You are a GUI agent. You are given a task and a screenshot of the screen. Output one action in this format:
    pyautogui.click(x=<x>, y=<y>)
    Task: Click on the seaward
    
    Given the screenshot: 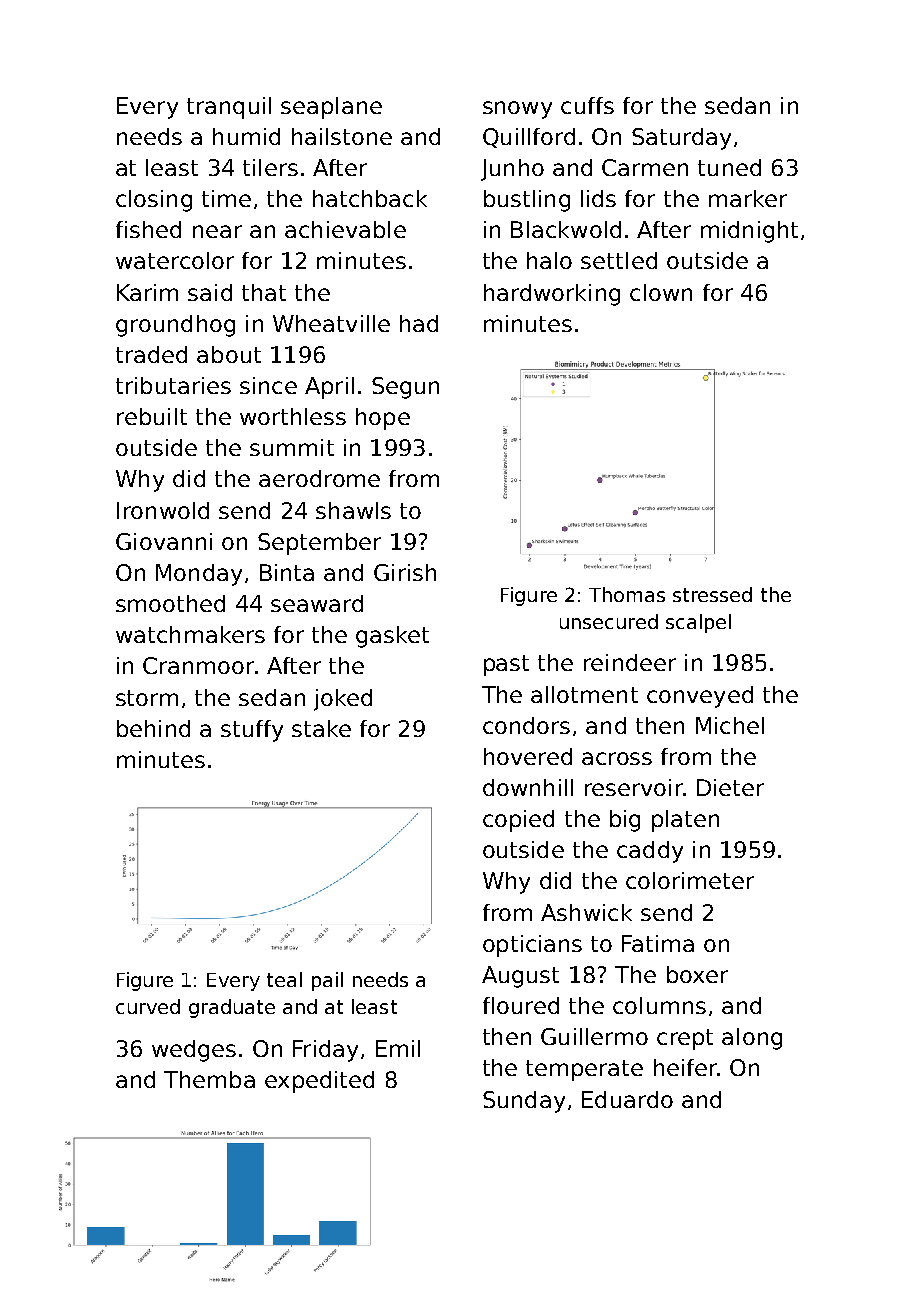 What is the action you would take?
    pyautogui.click(x=317, y=603)
